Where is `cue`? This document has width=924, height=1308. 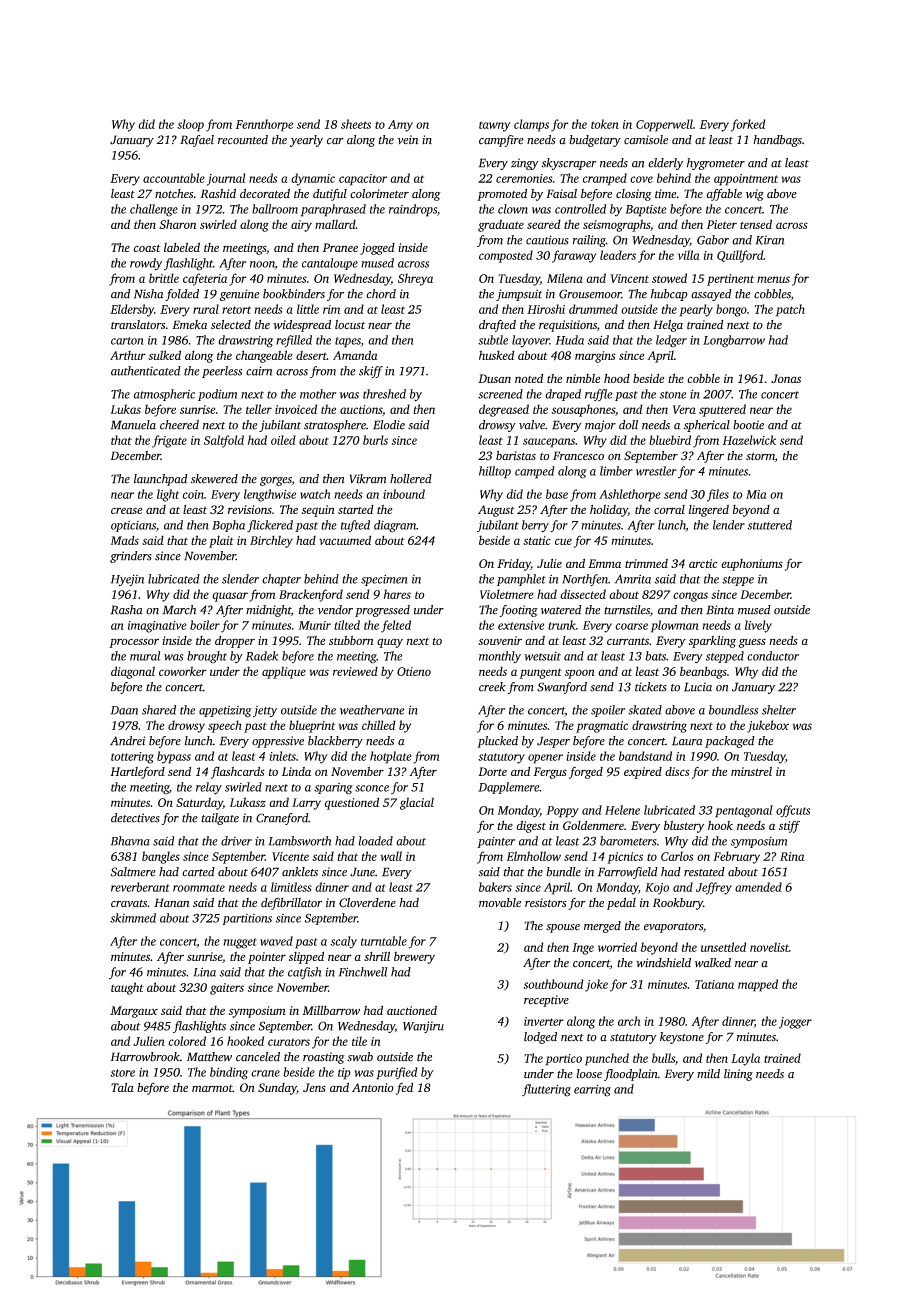
cue is located at coordinates (563, 541).
